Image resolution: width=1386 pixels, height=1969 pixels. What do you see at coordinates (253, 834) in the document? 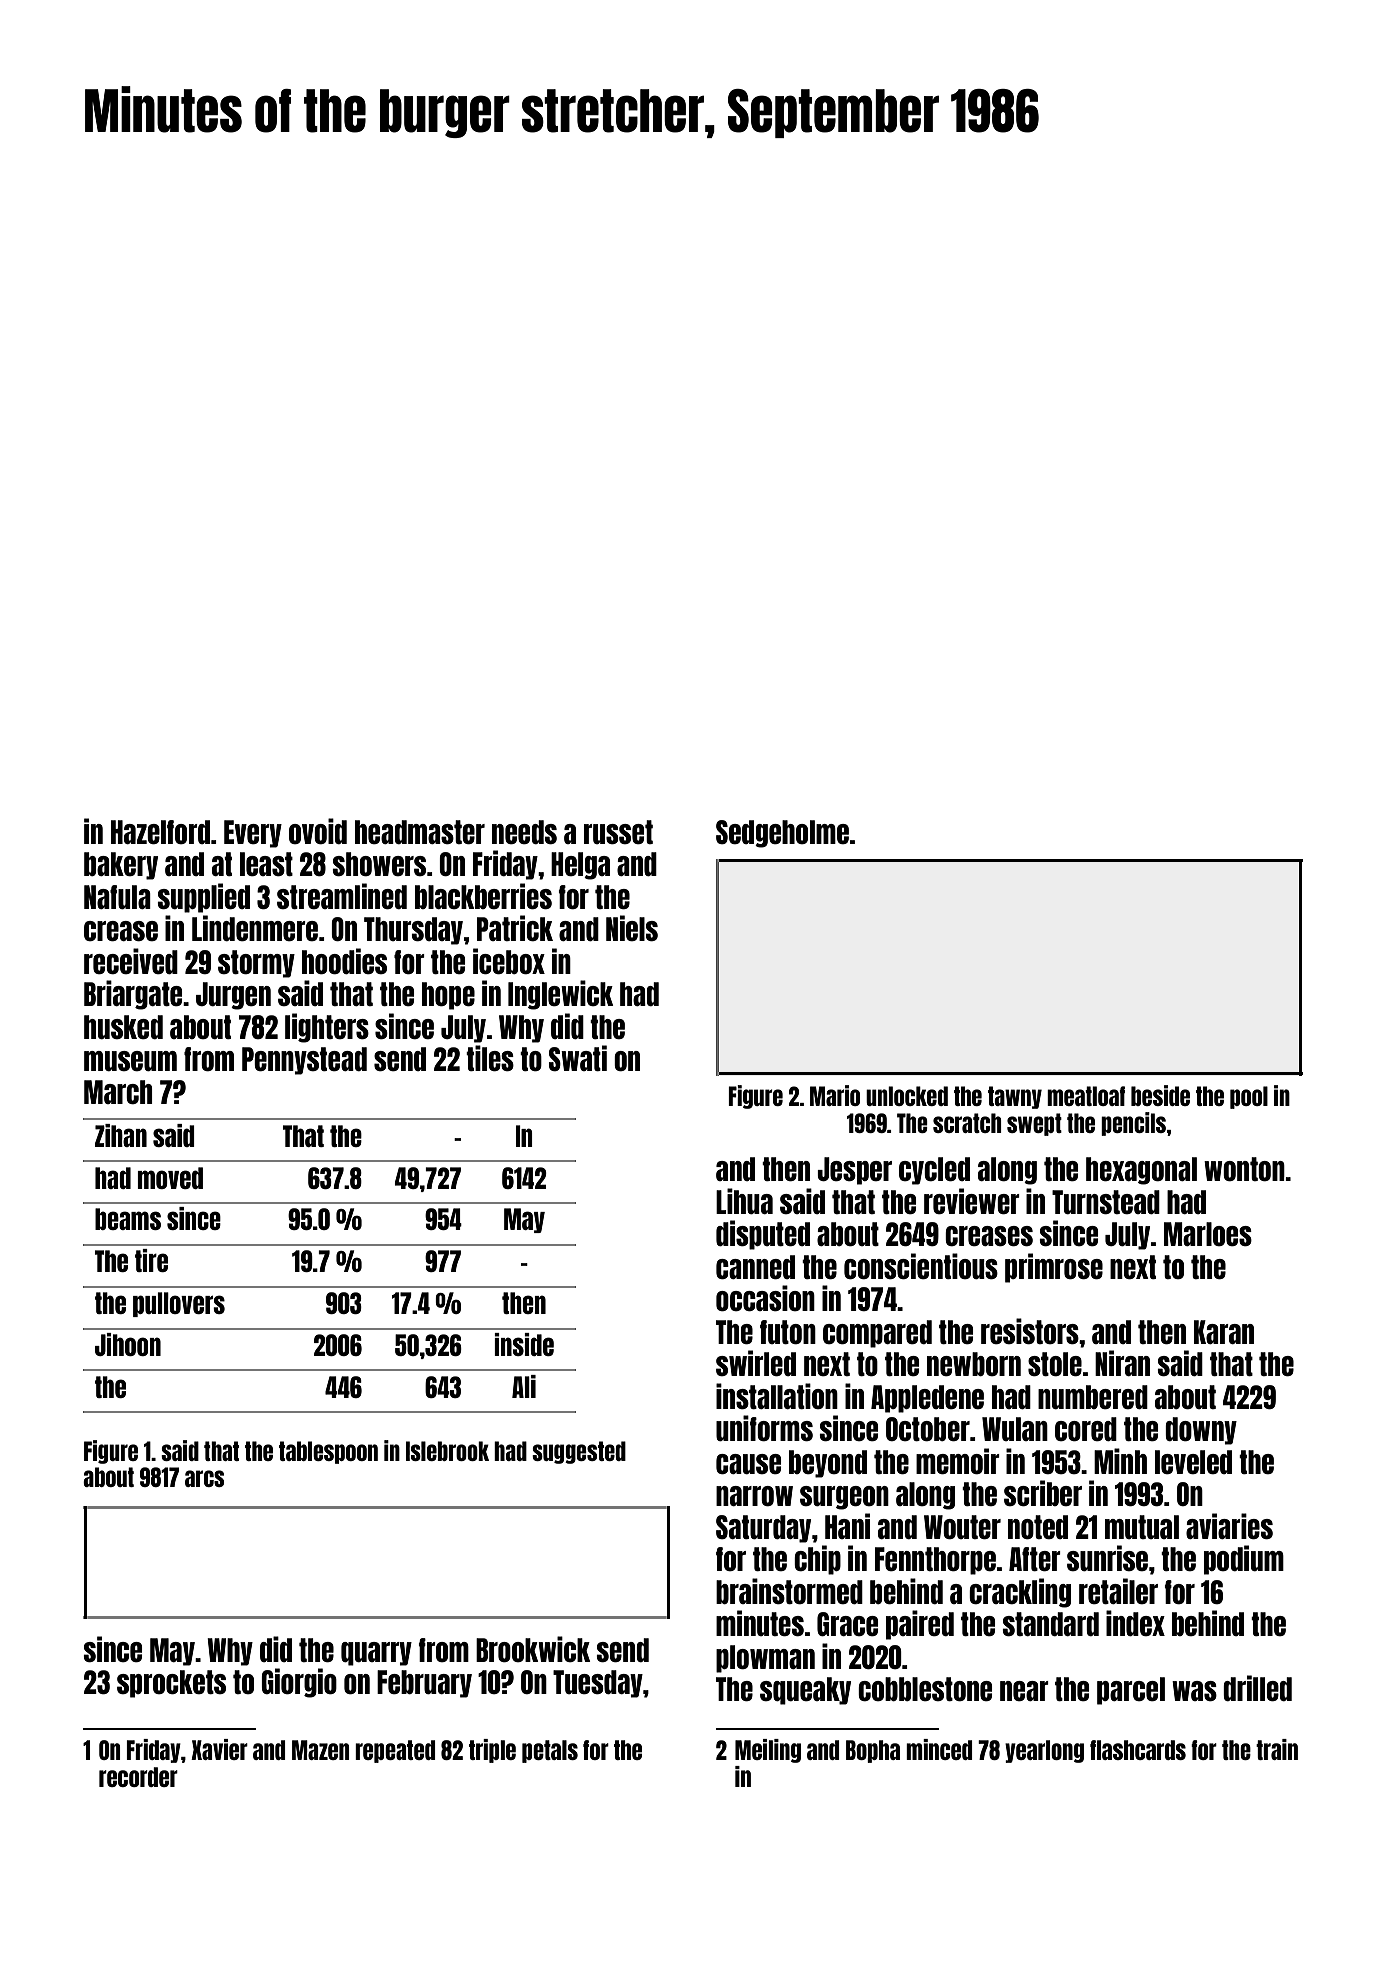
I see `Every` at bounding box center [253, 834].
